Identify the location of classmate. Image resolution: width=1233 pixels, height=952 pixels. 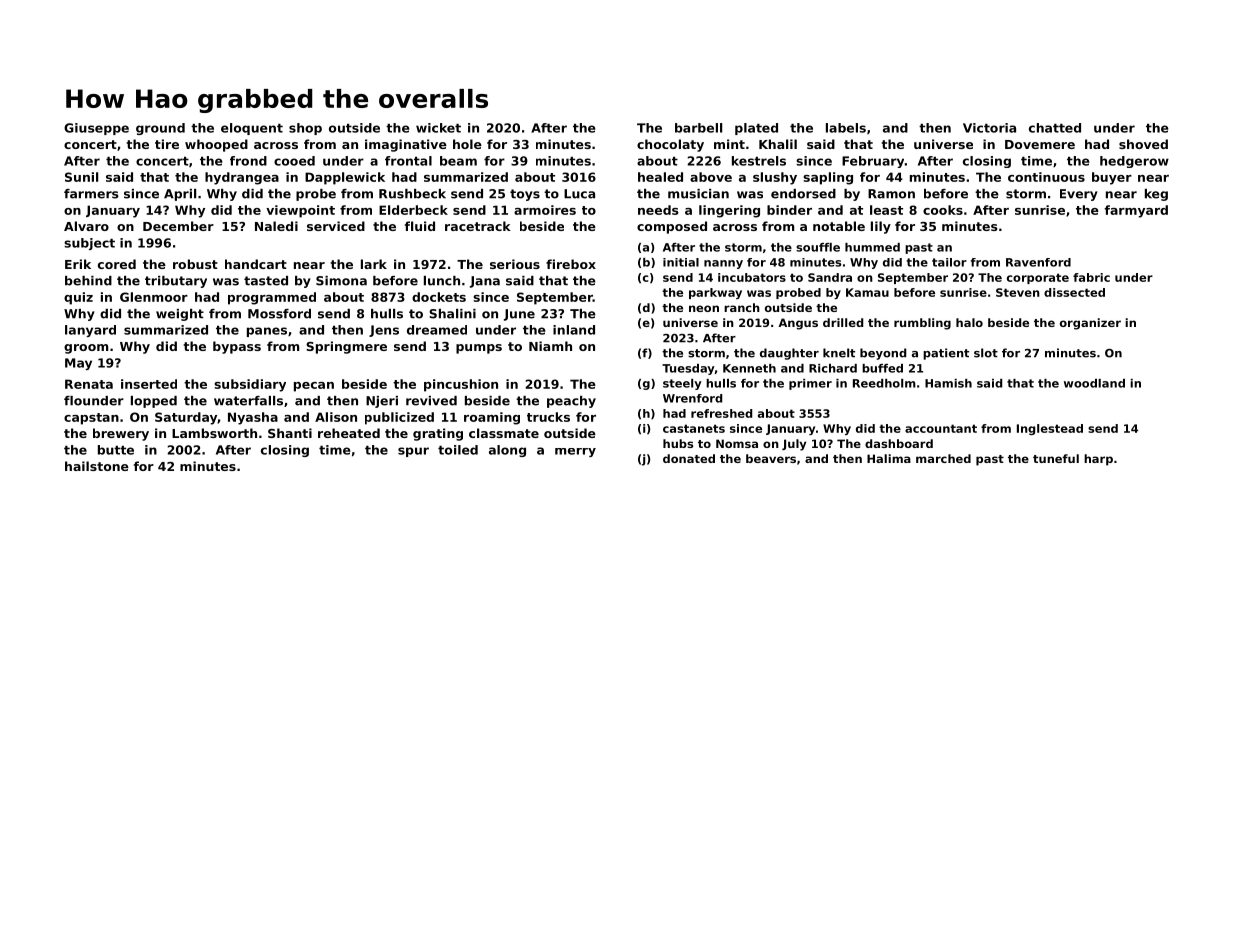
(504, 433).
